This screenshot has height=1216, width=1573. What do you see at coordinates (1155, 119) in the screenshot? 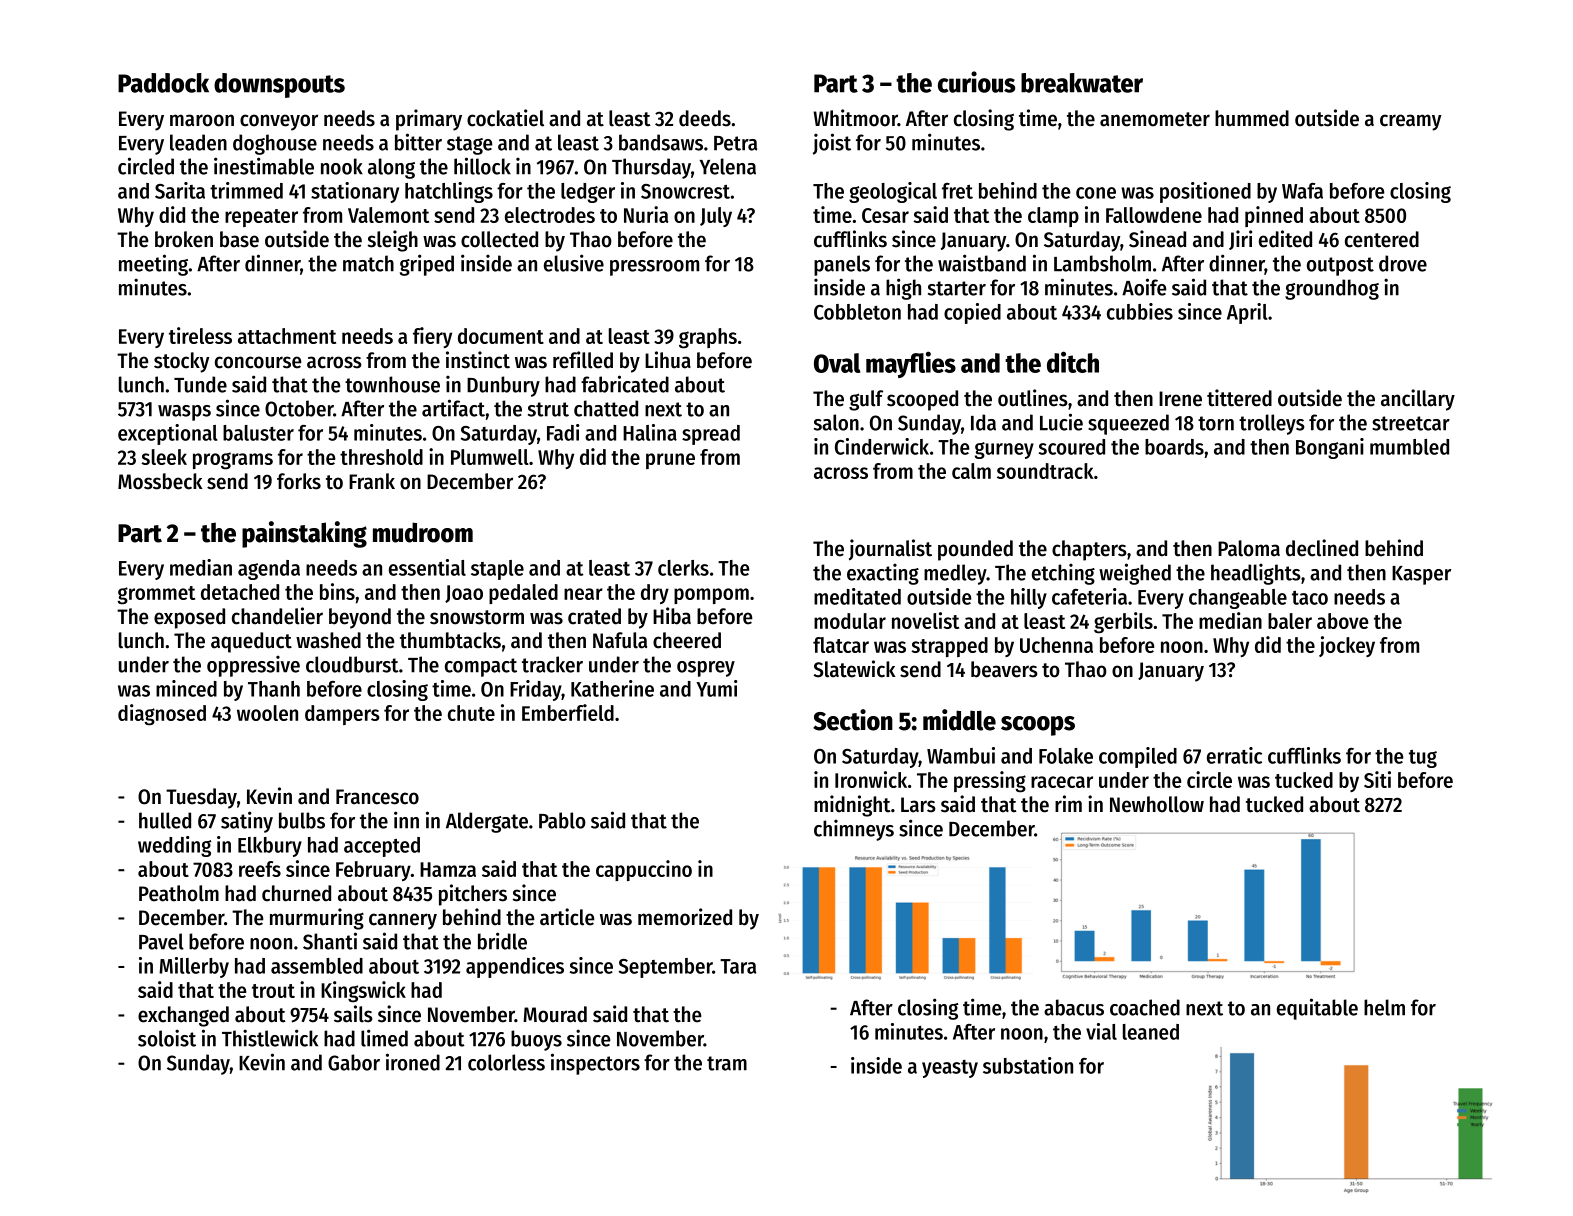
I see `anemometer` at bounding box center [1155, 119].
